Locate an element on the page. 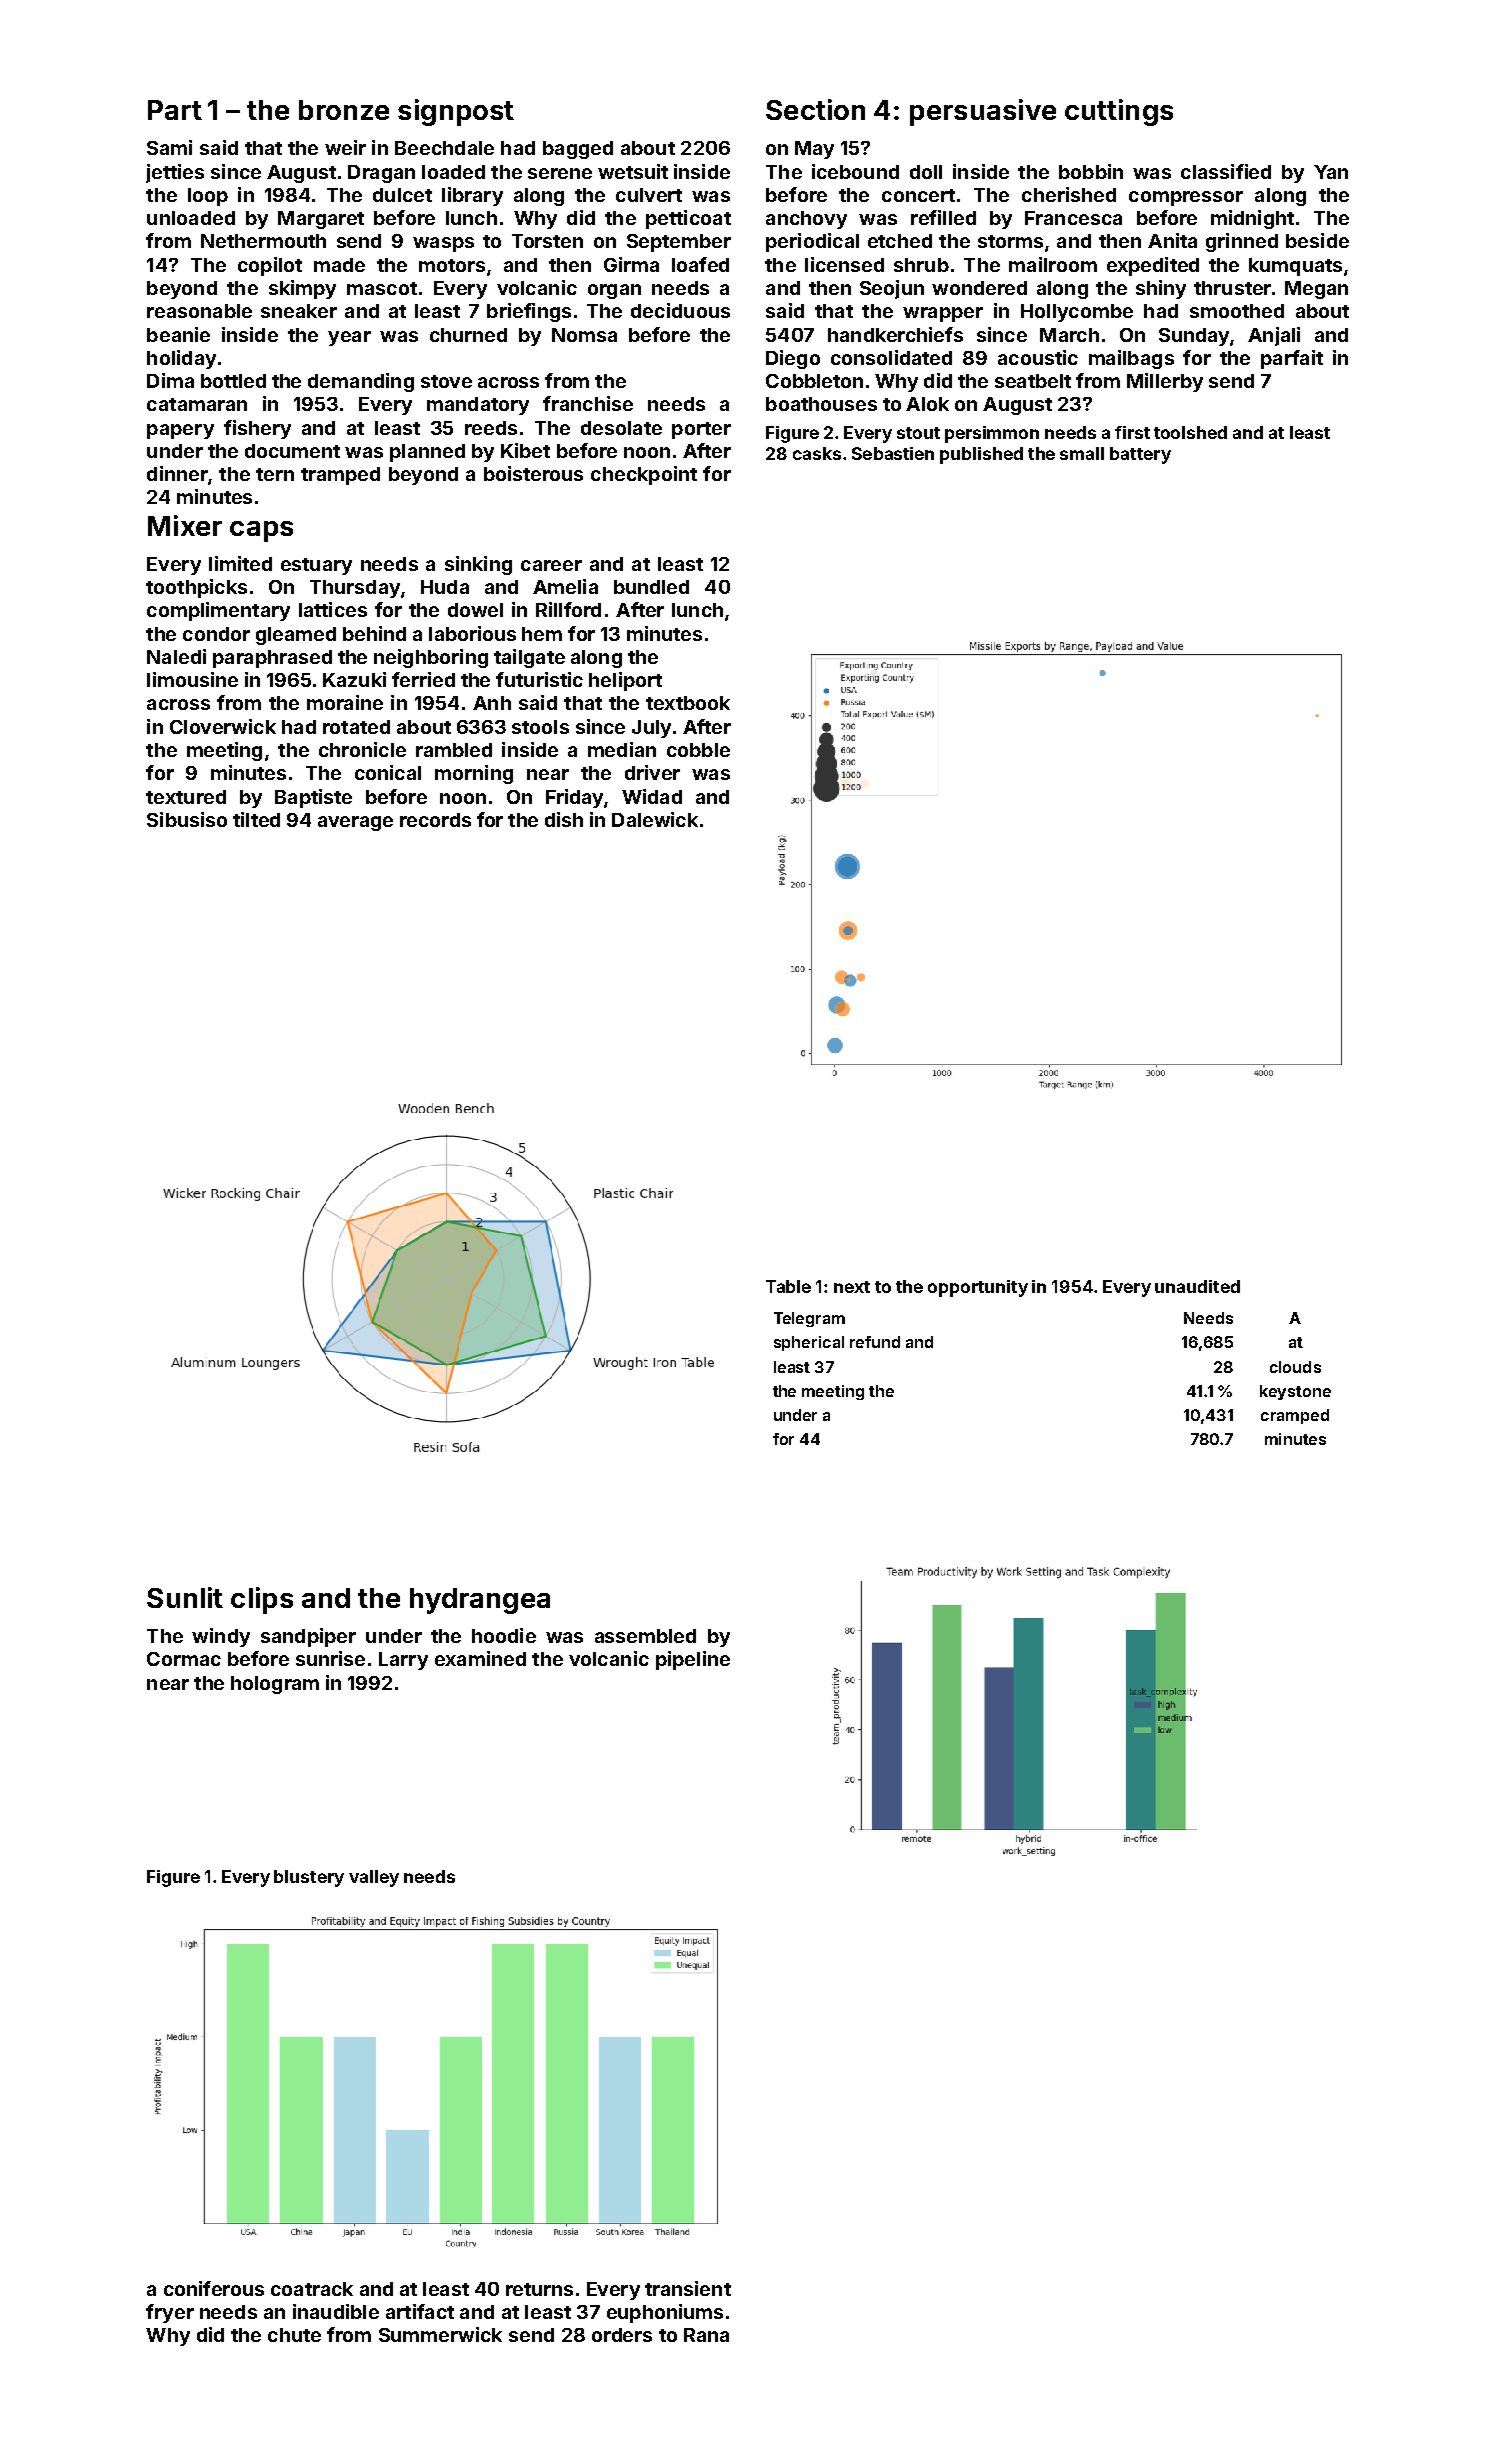  persuasive is located at coordinates (983, 112).
